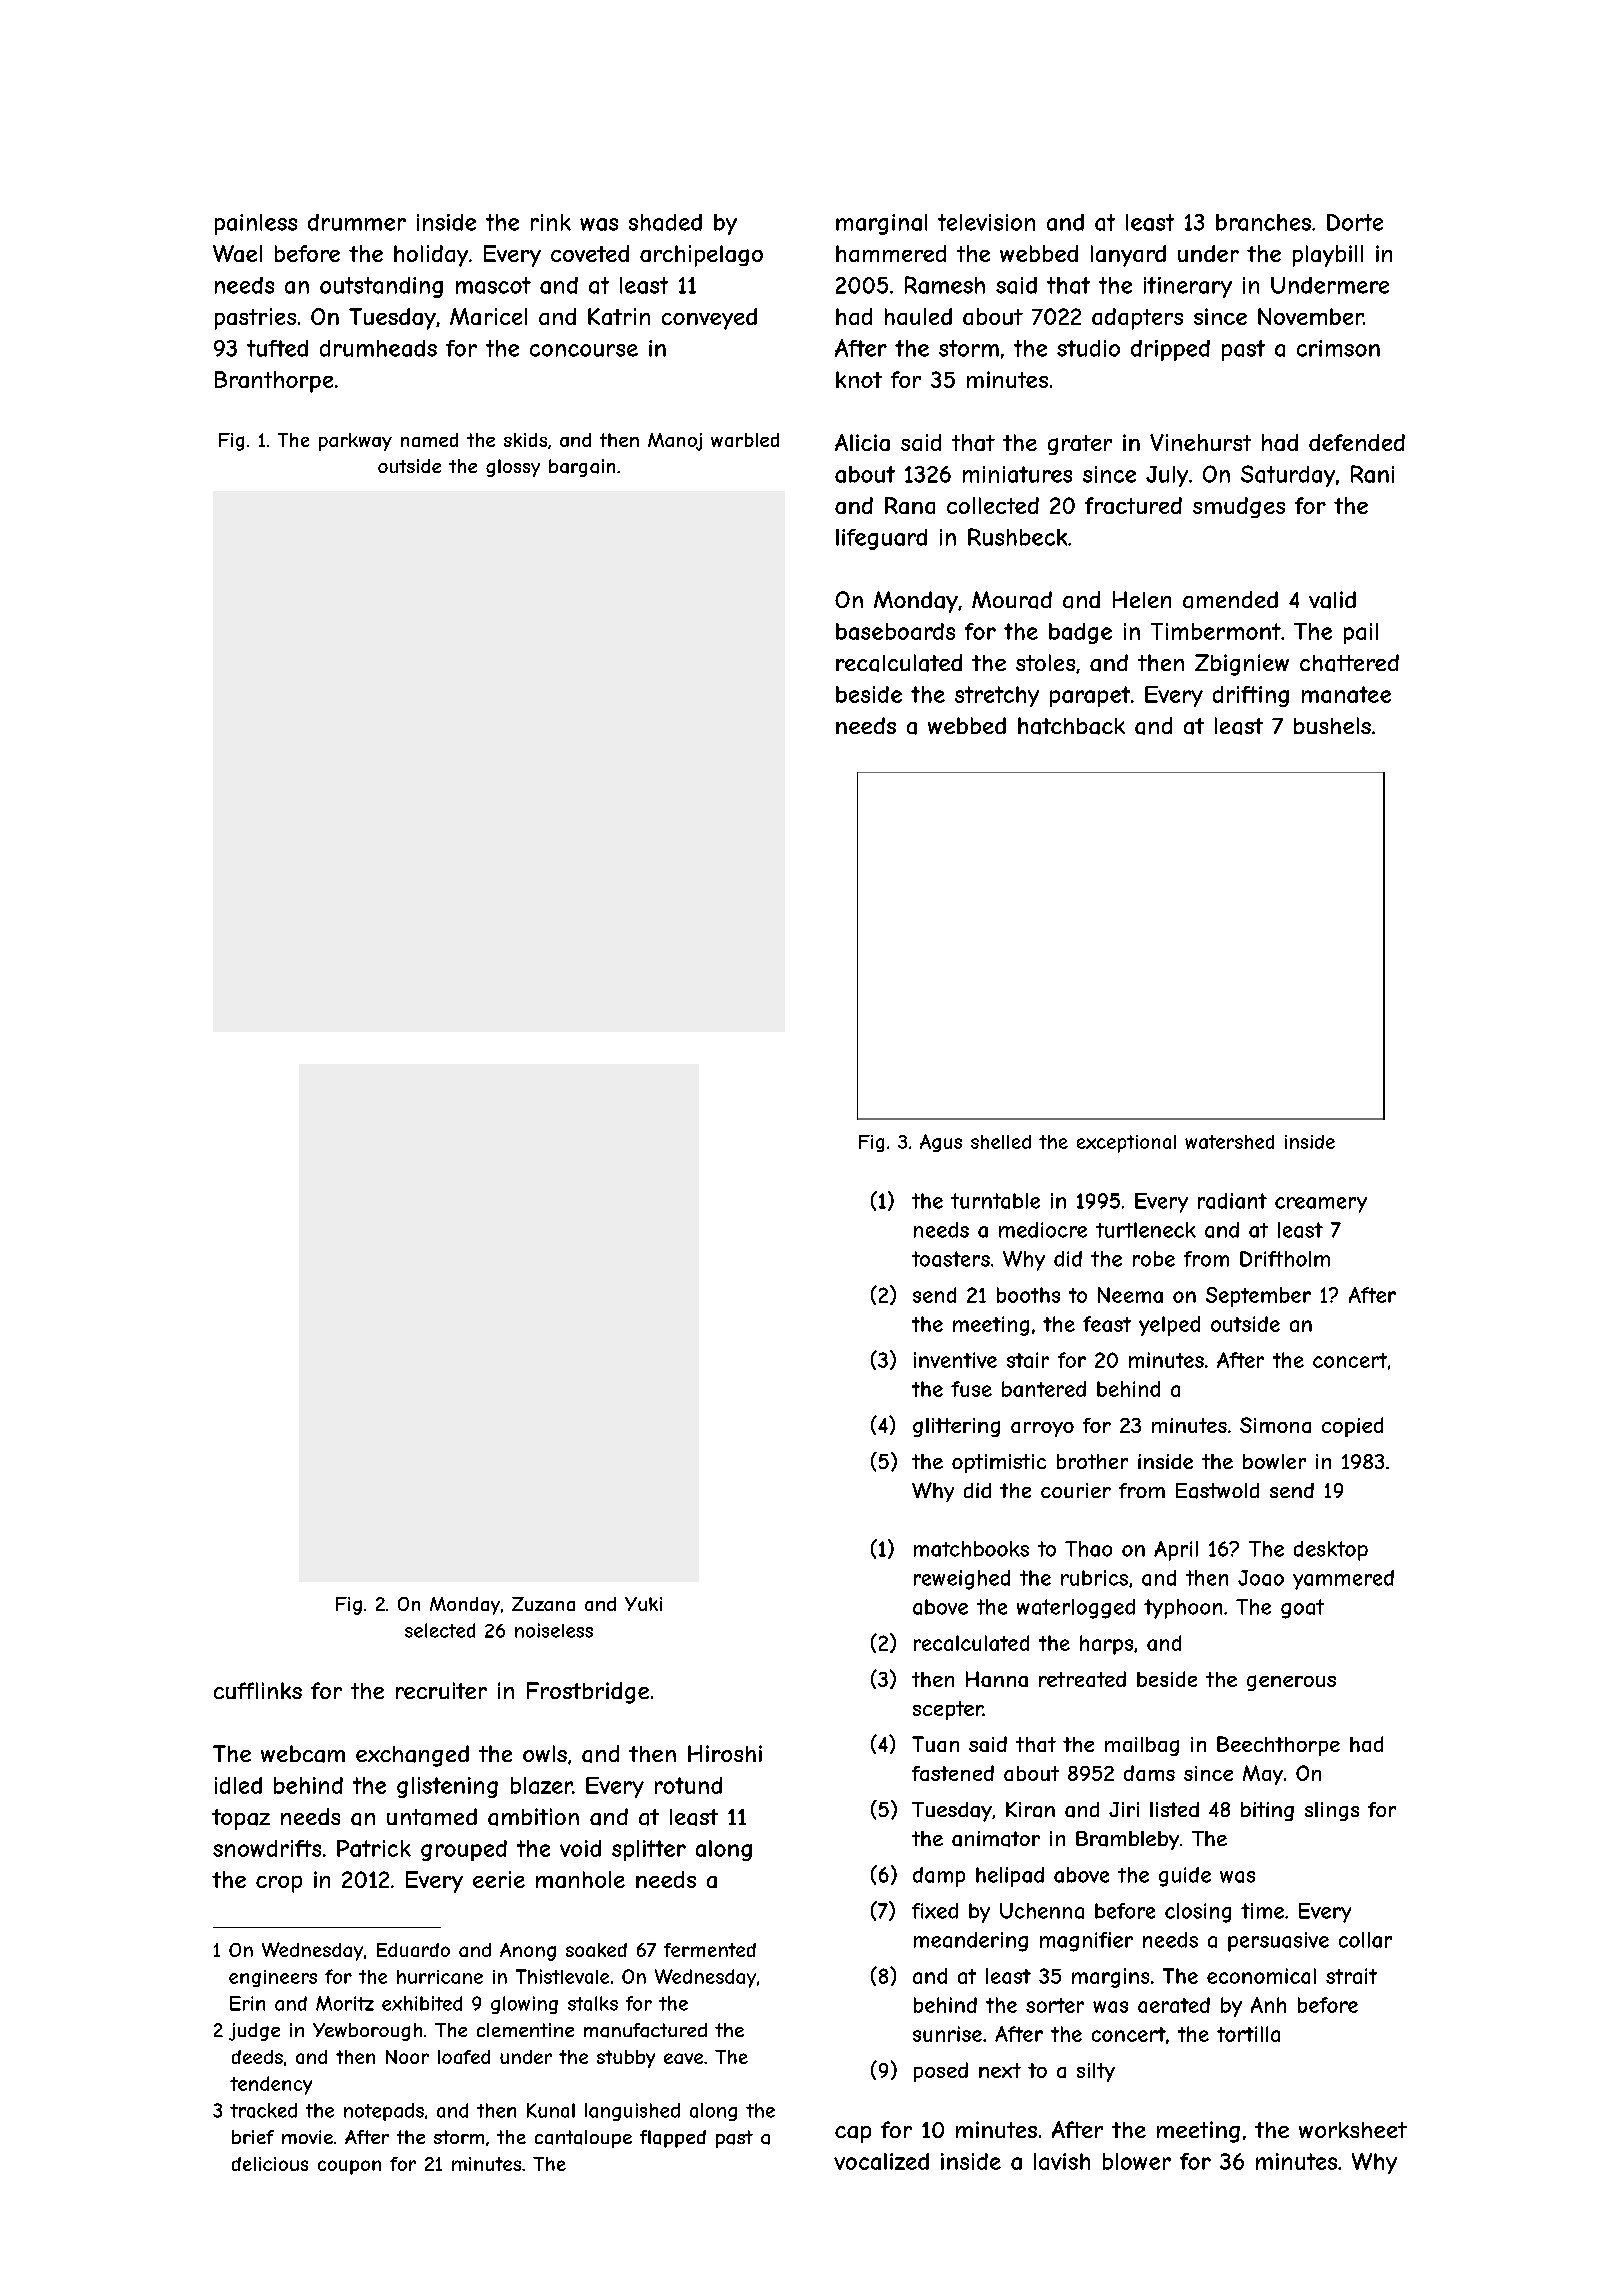 The width and height of the page is (1620, 2292). I want to click on Manoj, so click(675, 442).
